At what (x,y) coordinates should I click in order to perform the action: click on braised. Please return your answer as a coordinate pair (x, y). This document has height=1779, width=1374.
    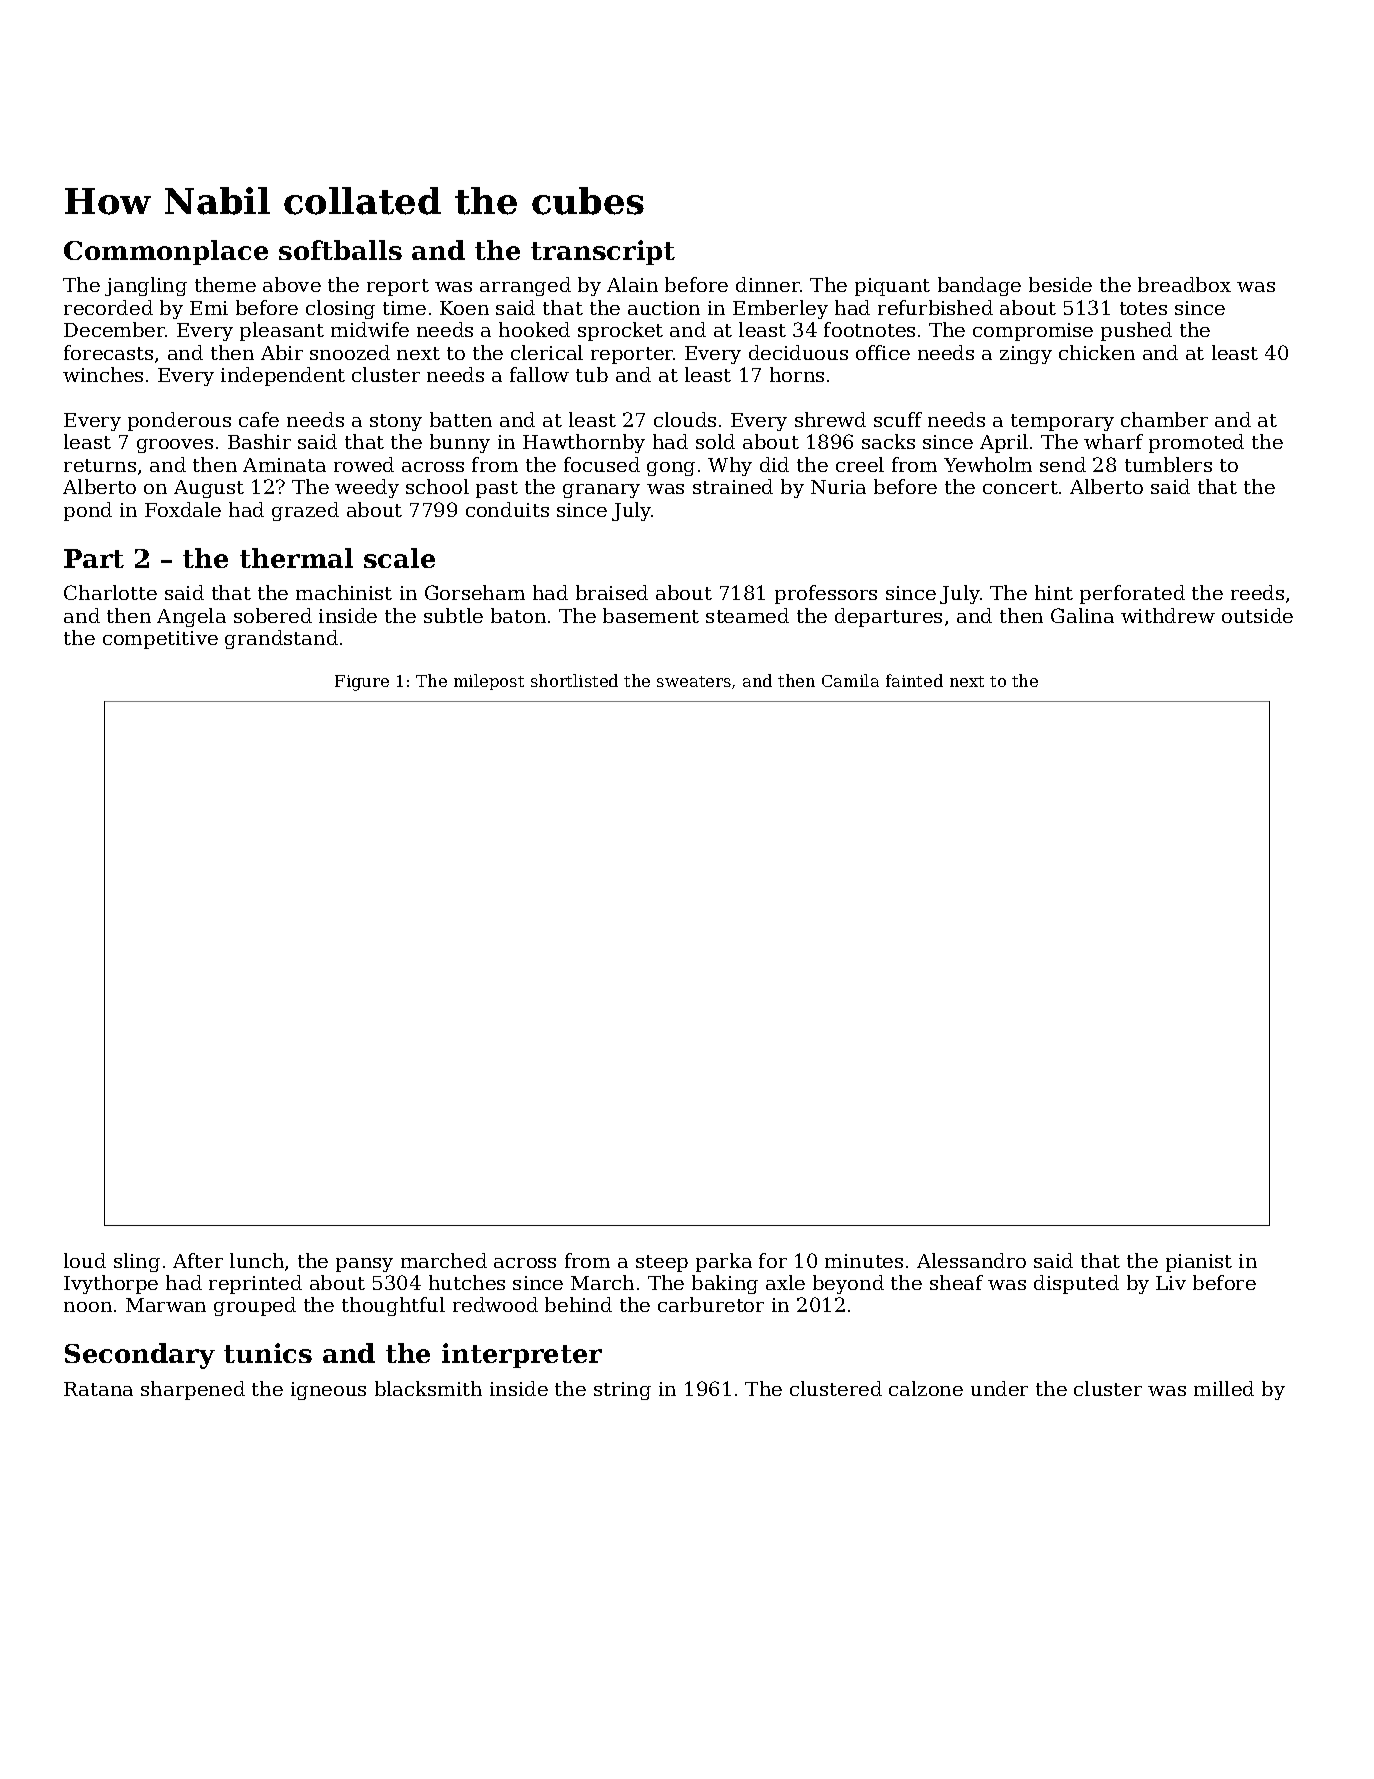
    Looking at the image, I should click on (612, 592).
